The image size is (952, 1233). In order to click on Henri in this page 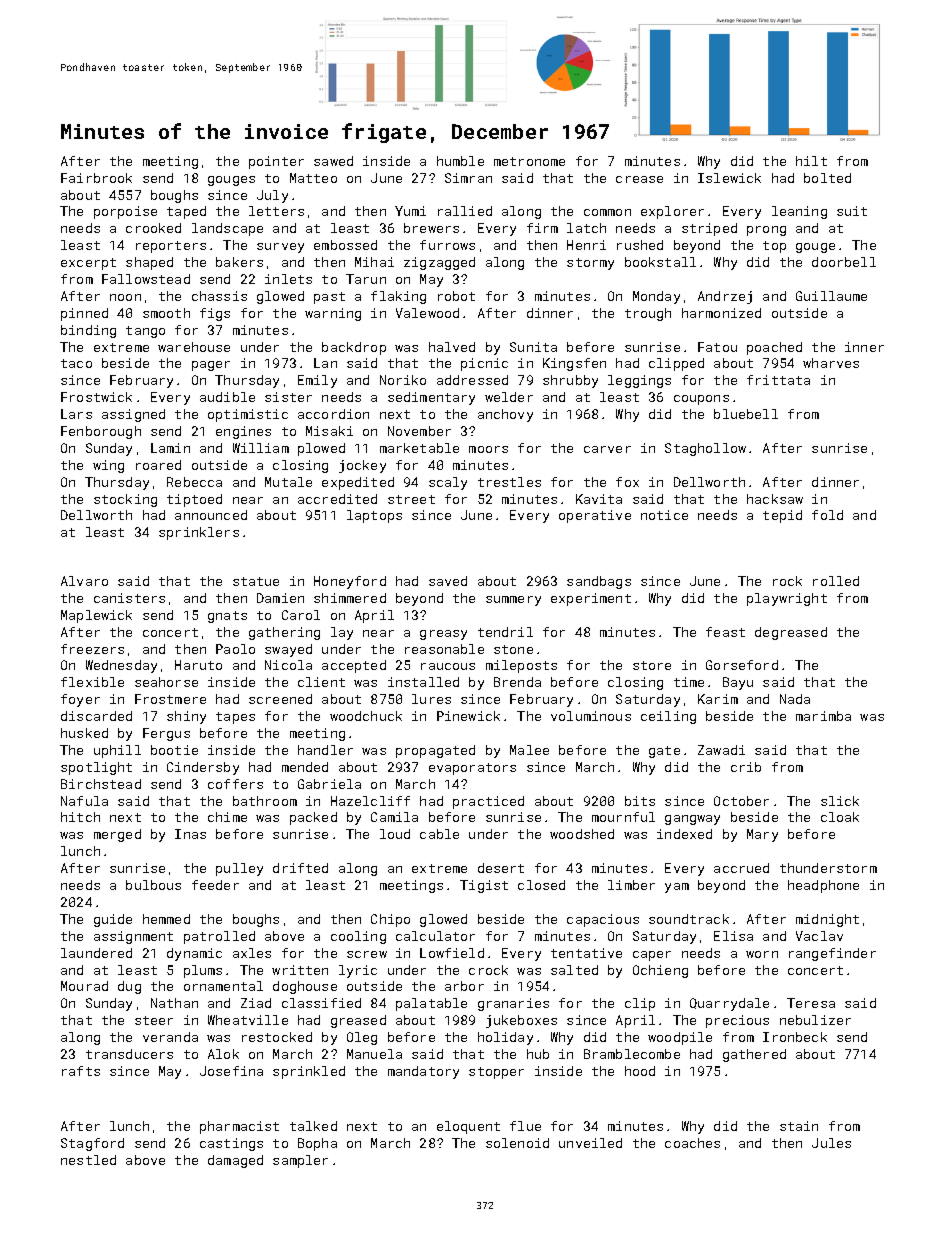, I will do `click(586, 245)`.
